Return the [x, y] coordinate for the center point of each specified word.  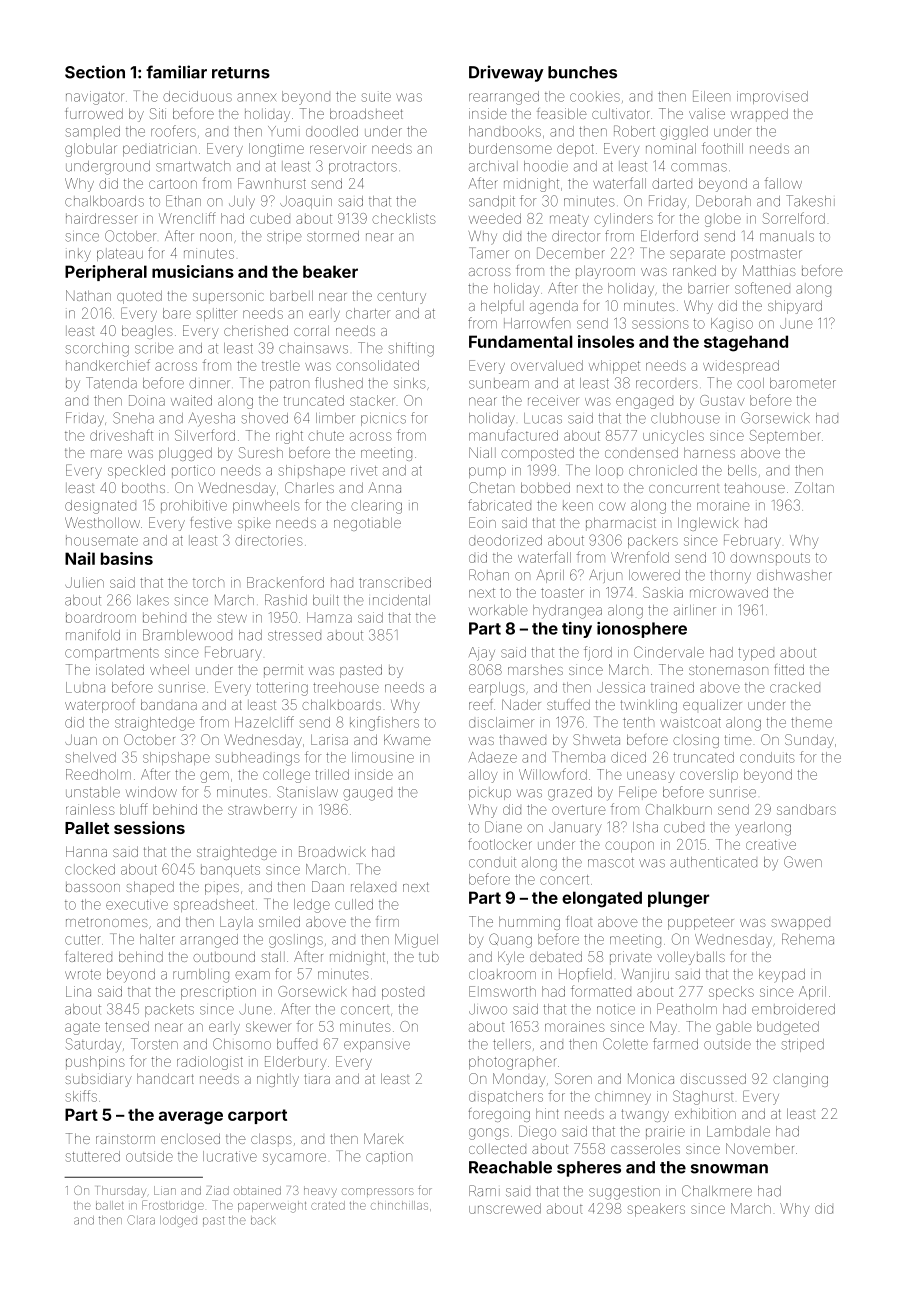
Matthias [769, 270]
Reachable [510, 1167]
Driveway [506, 73]
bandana [169, 704]
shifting [411, 349]
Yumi [284, 131]
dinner [209, 383]
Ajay [482, 654]
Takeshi [810, 201]
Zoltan [814, 487]
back [263, 1220]
